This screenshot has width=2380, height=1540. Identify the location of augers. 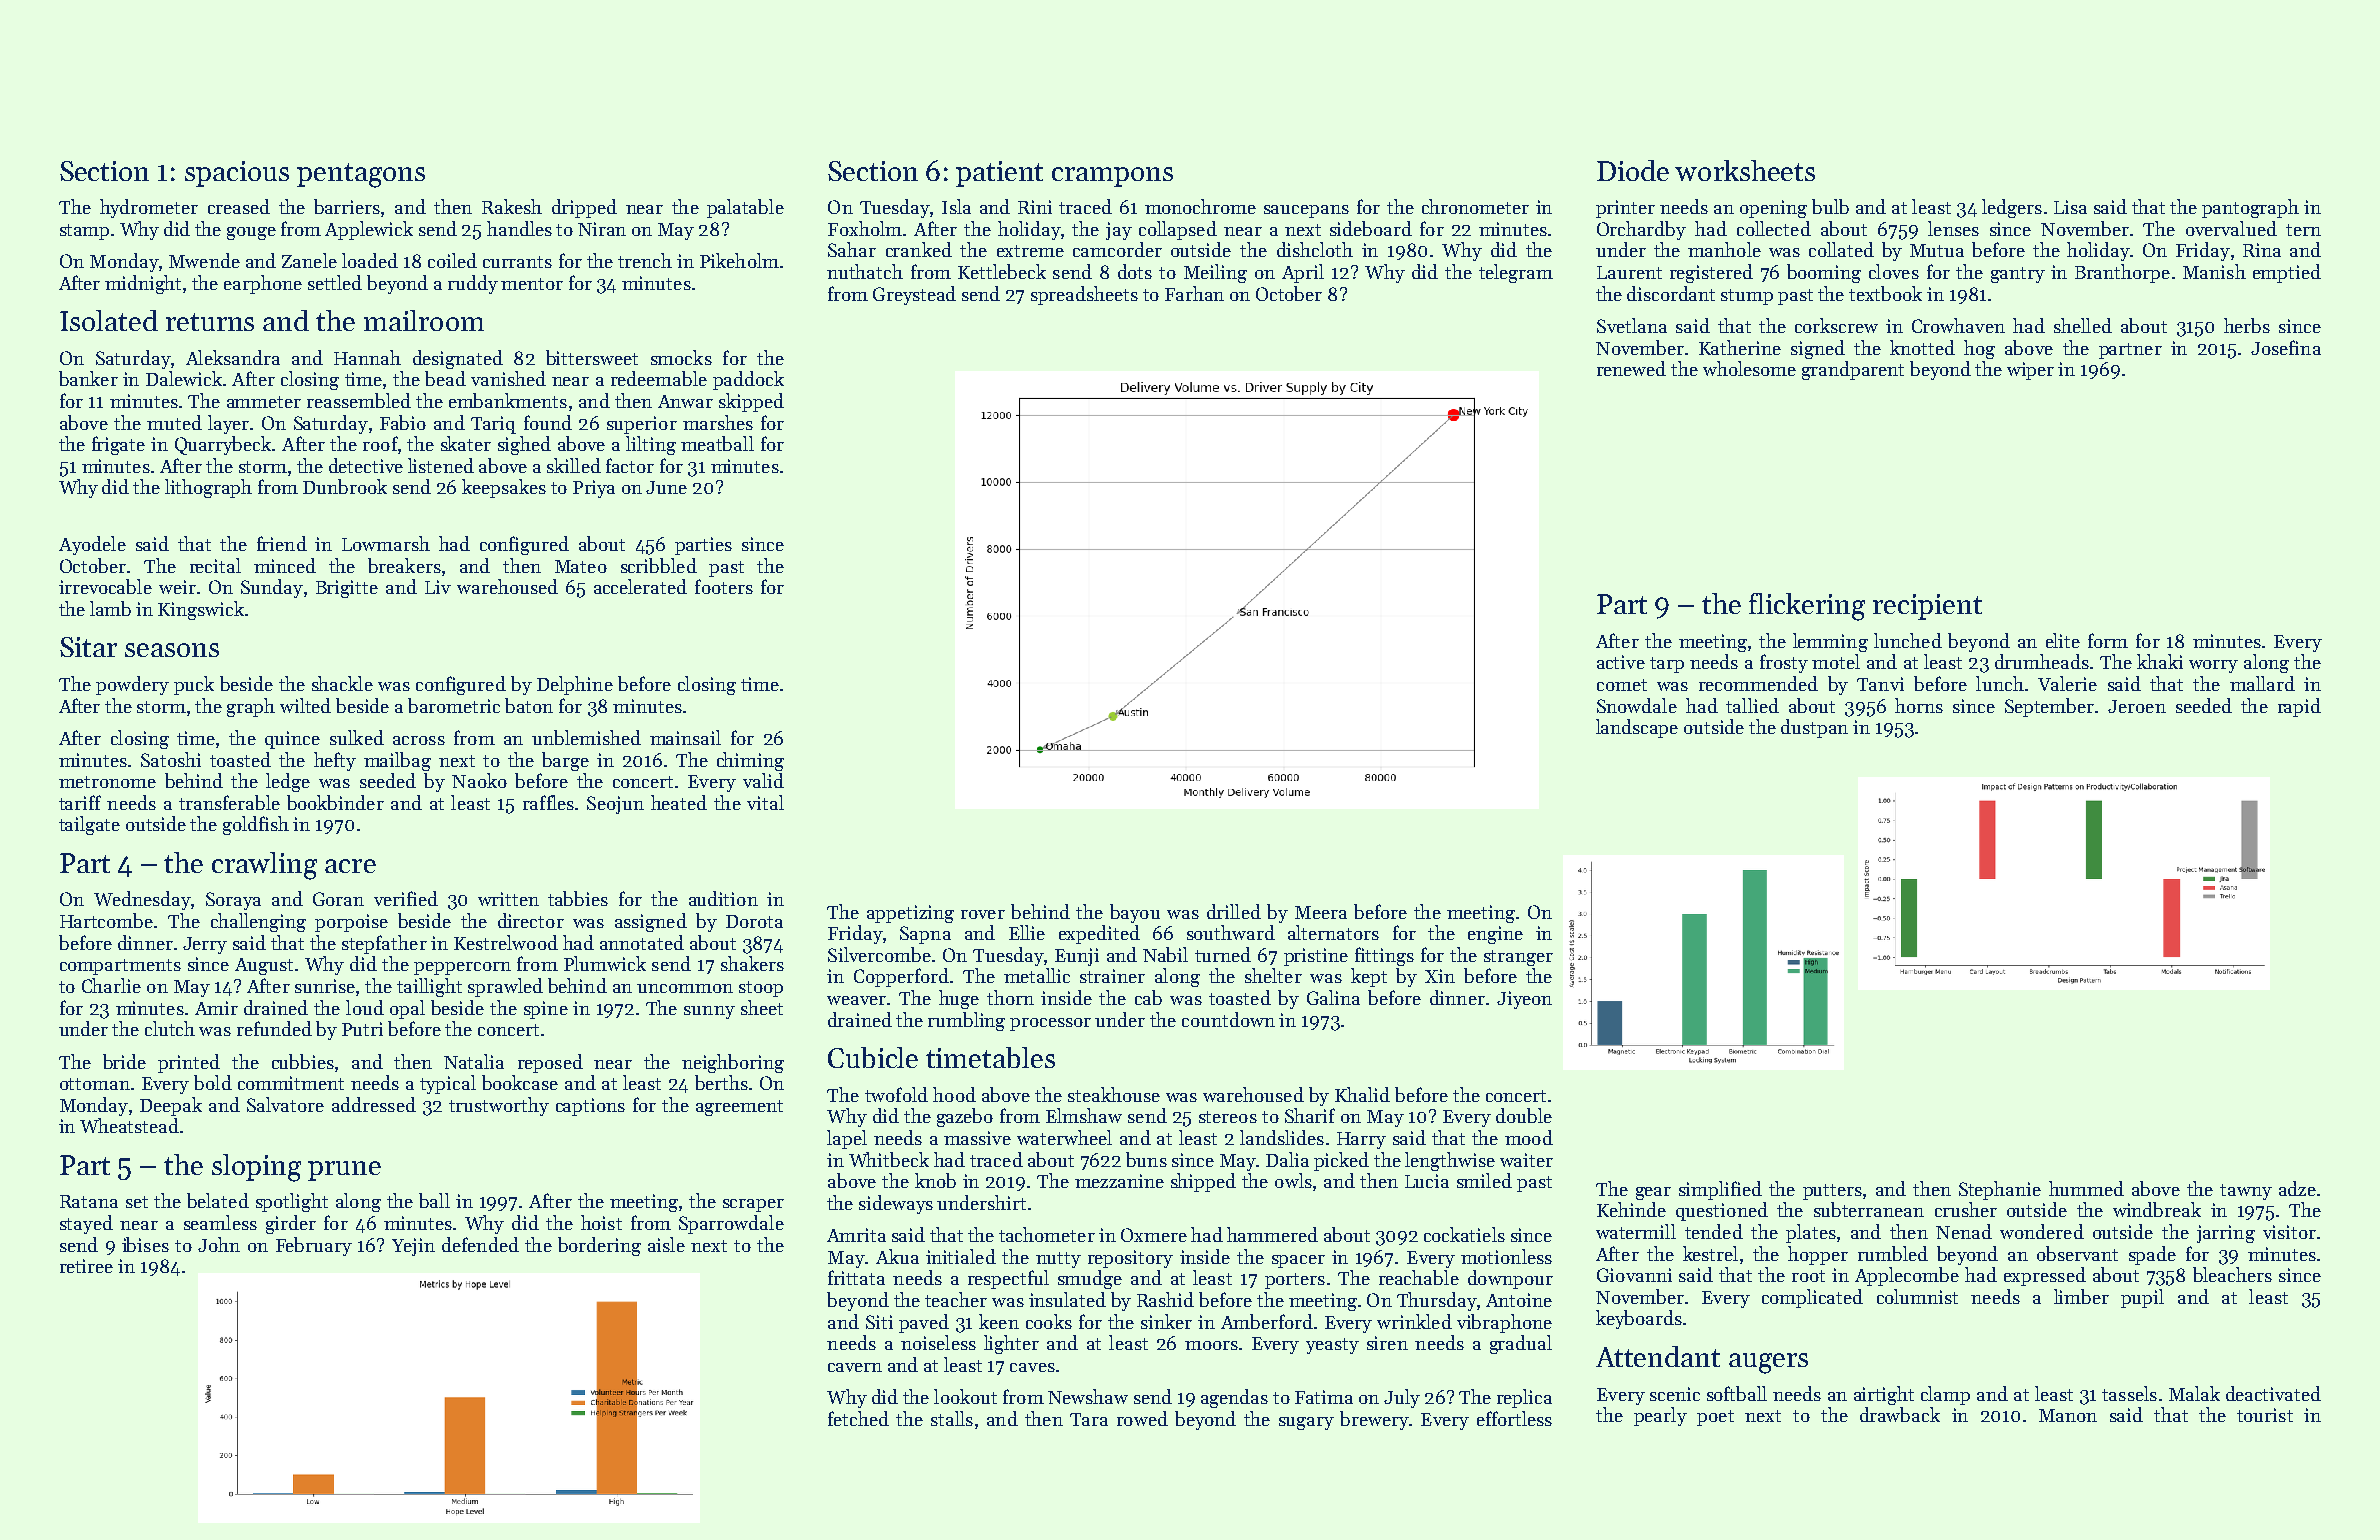
(1768, 1363).
